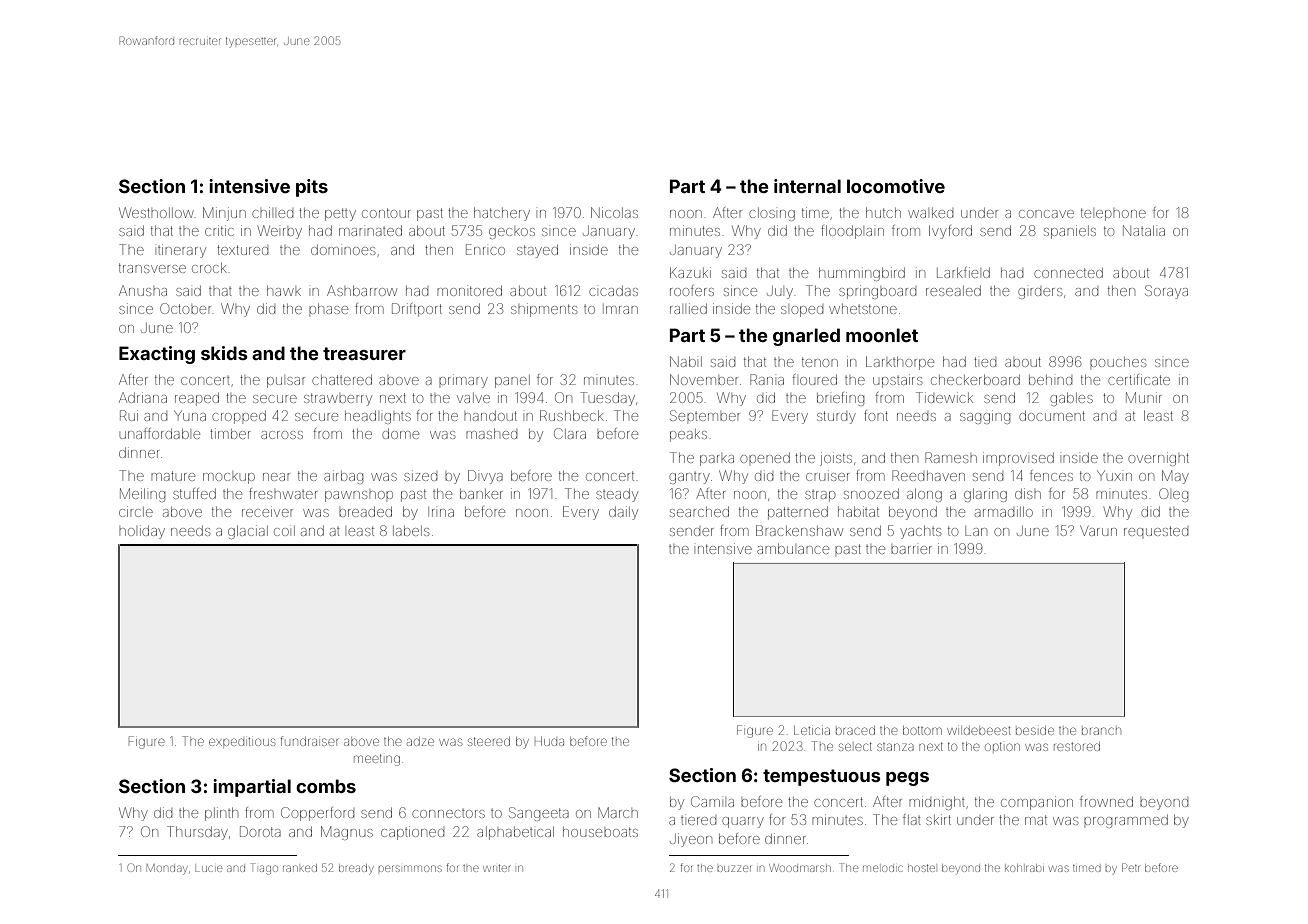 This screenshot has height=924, width=1308. I want to click on internal, so click(807, 186).
